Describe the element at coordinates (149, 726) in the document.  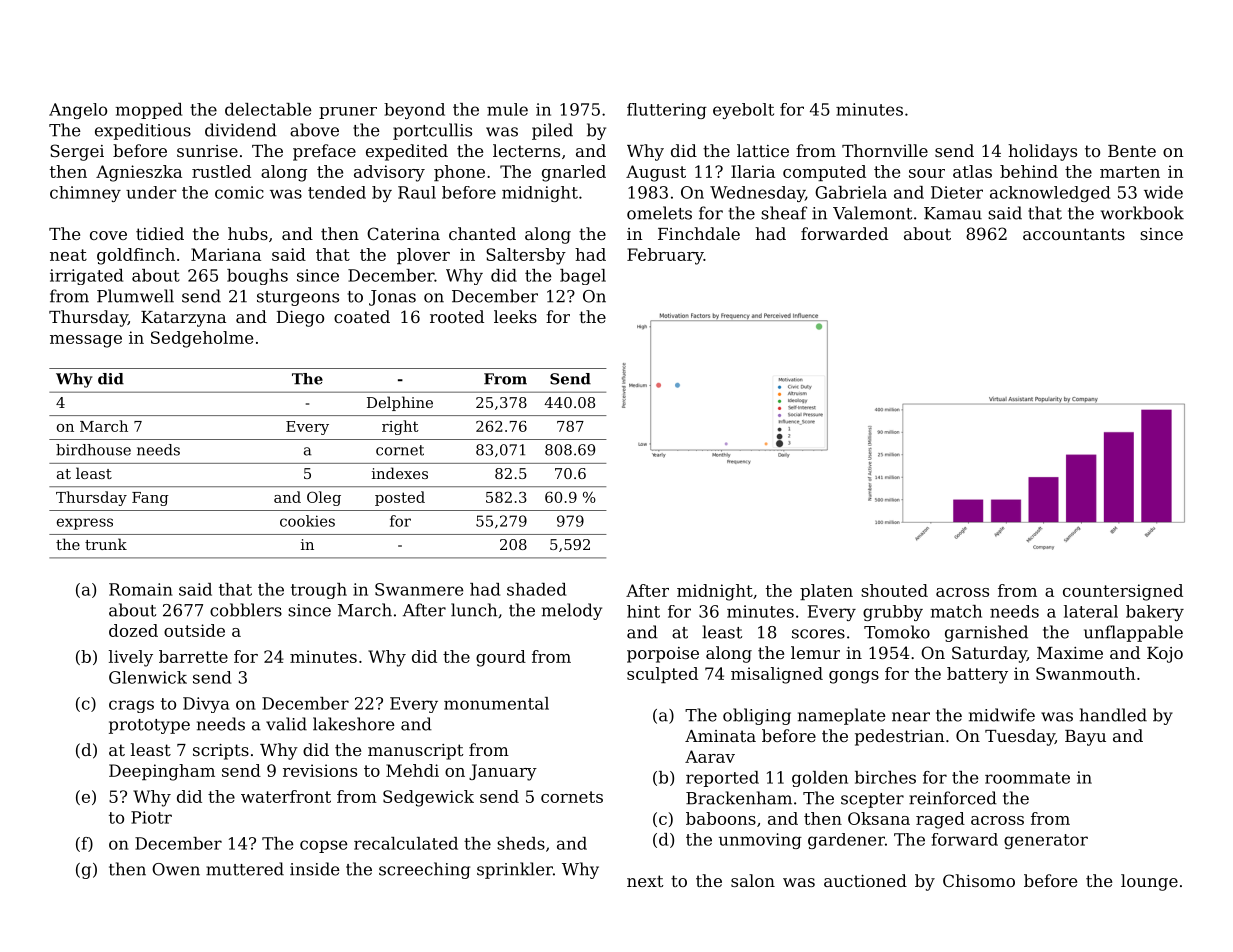
I see `prototype` at that location.
